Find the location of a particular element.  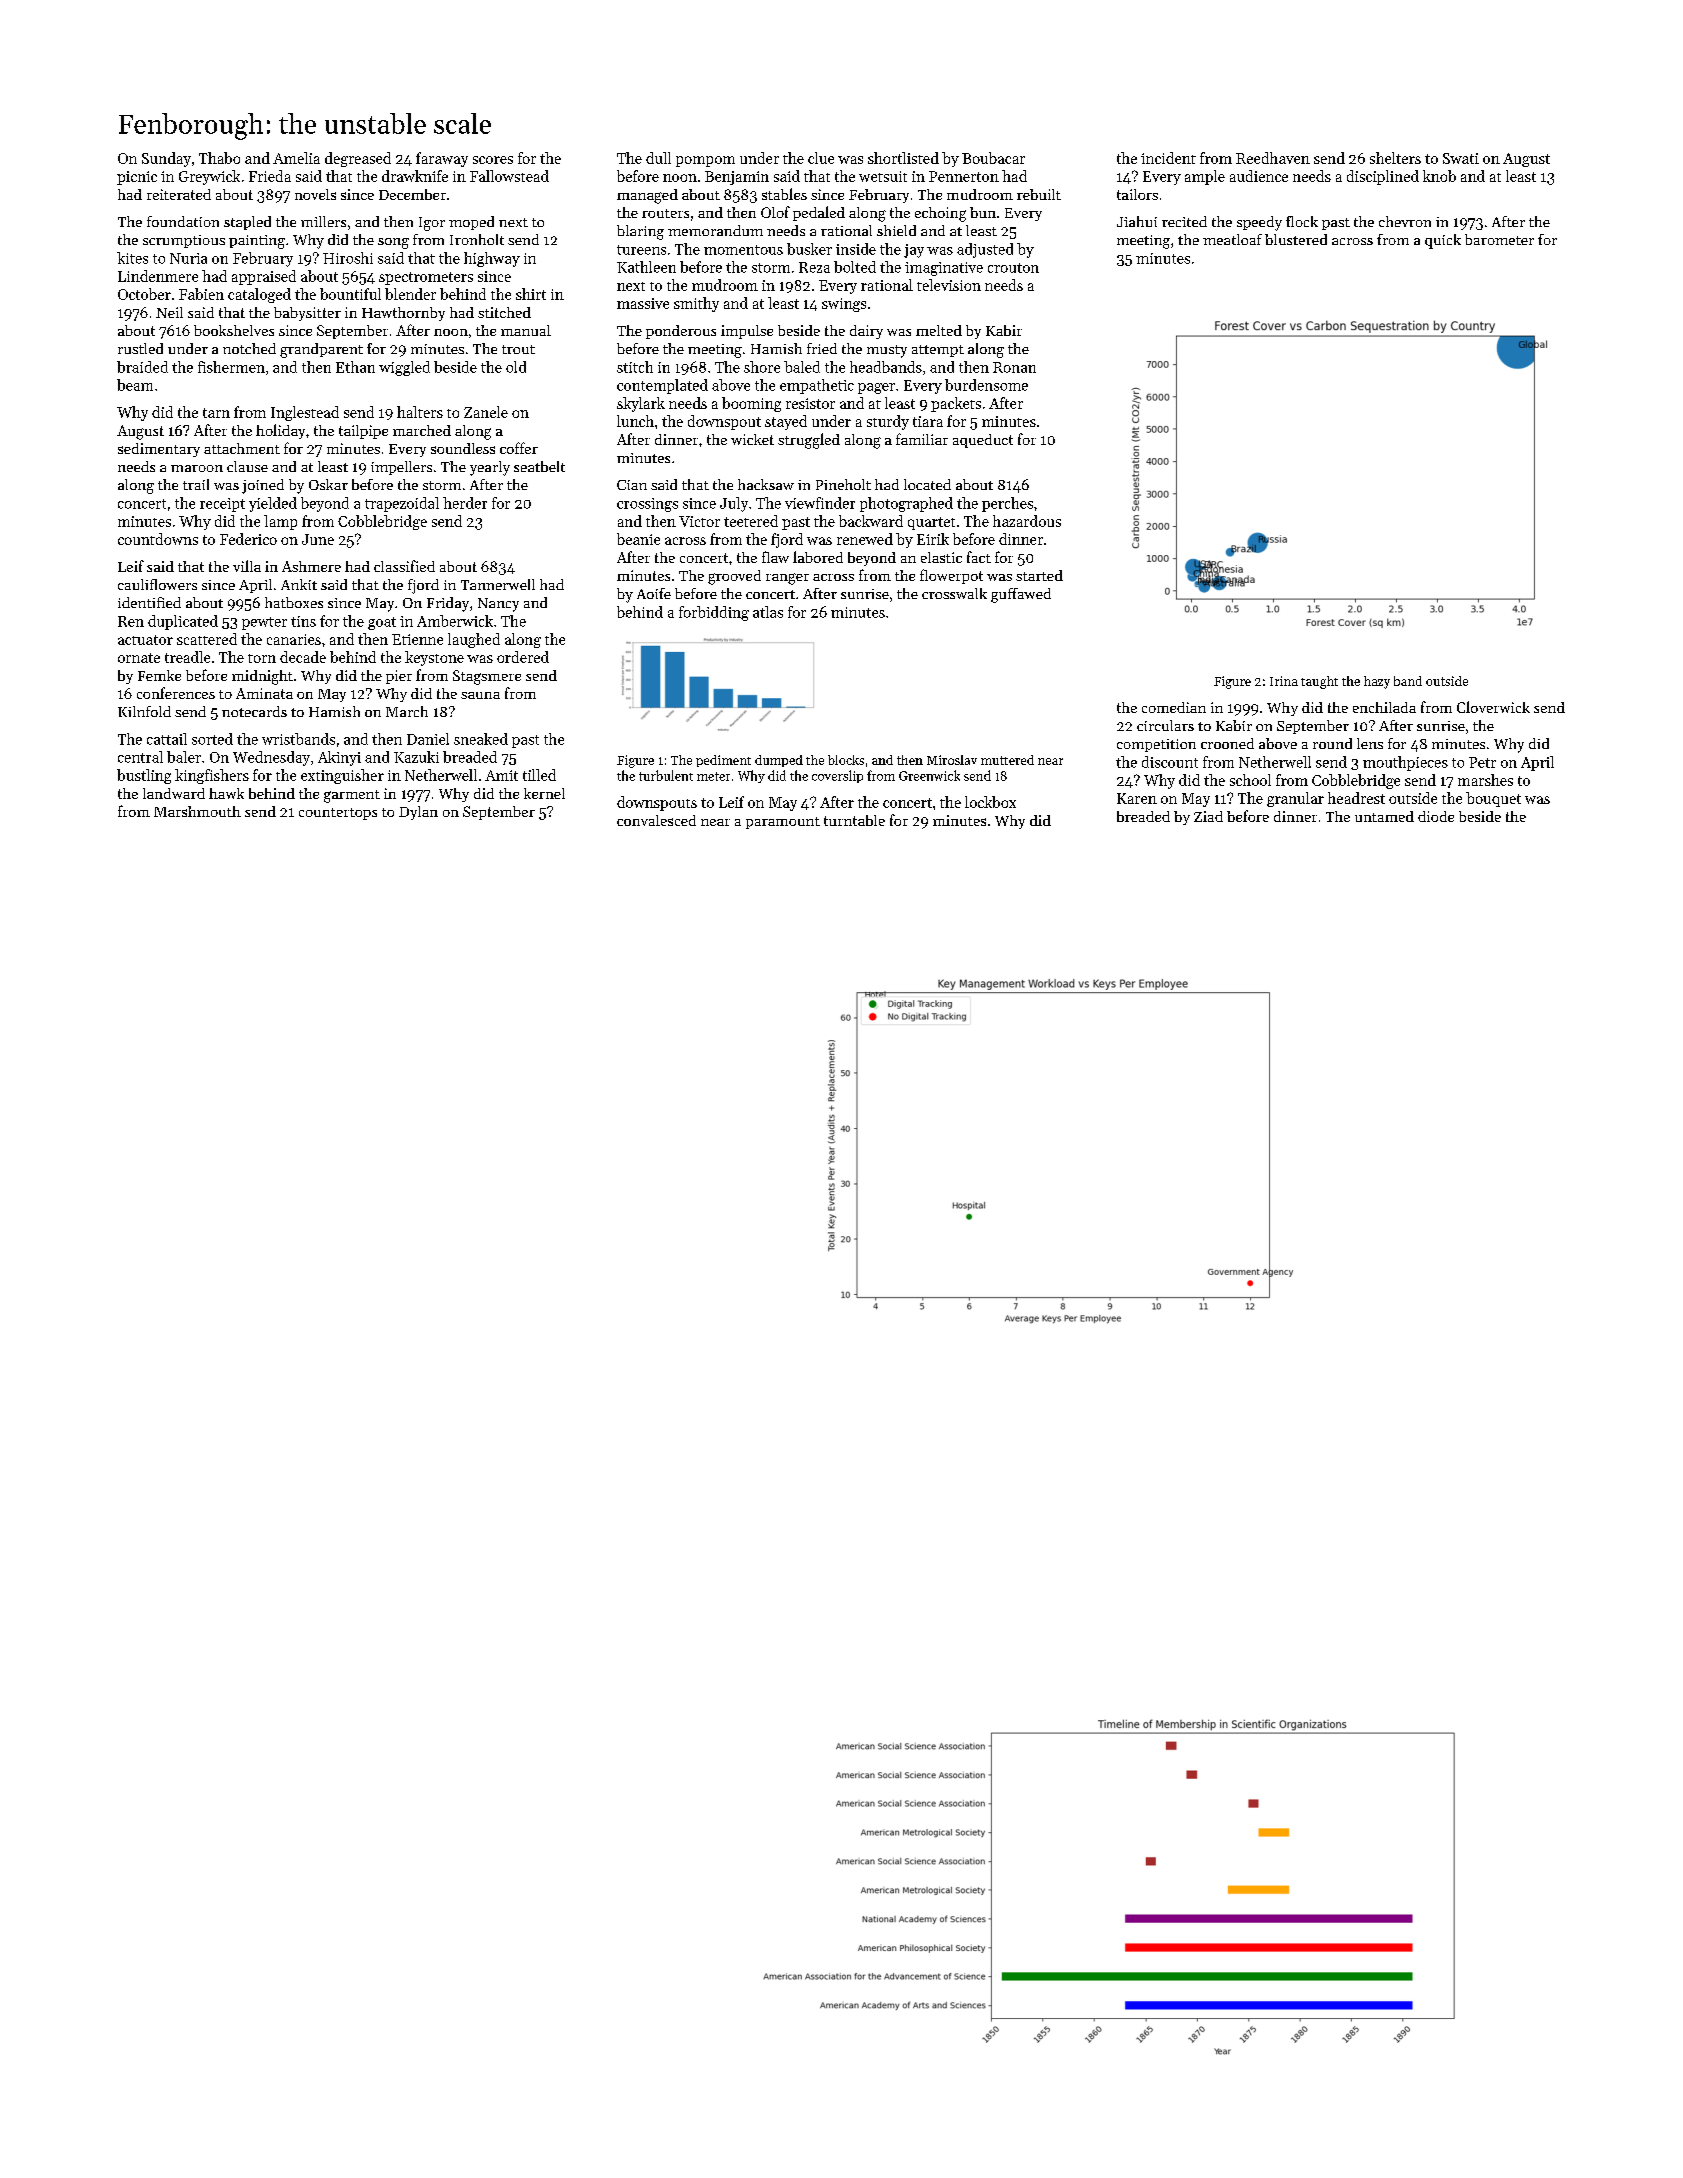

sauna is located at coordinates (480, 695).
